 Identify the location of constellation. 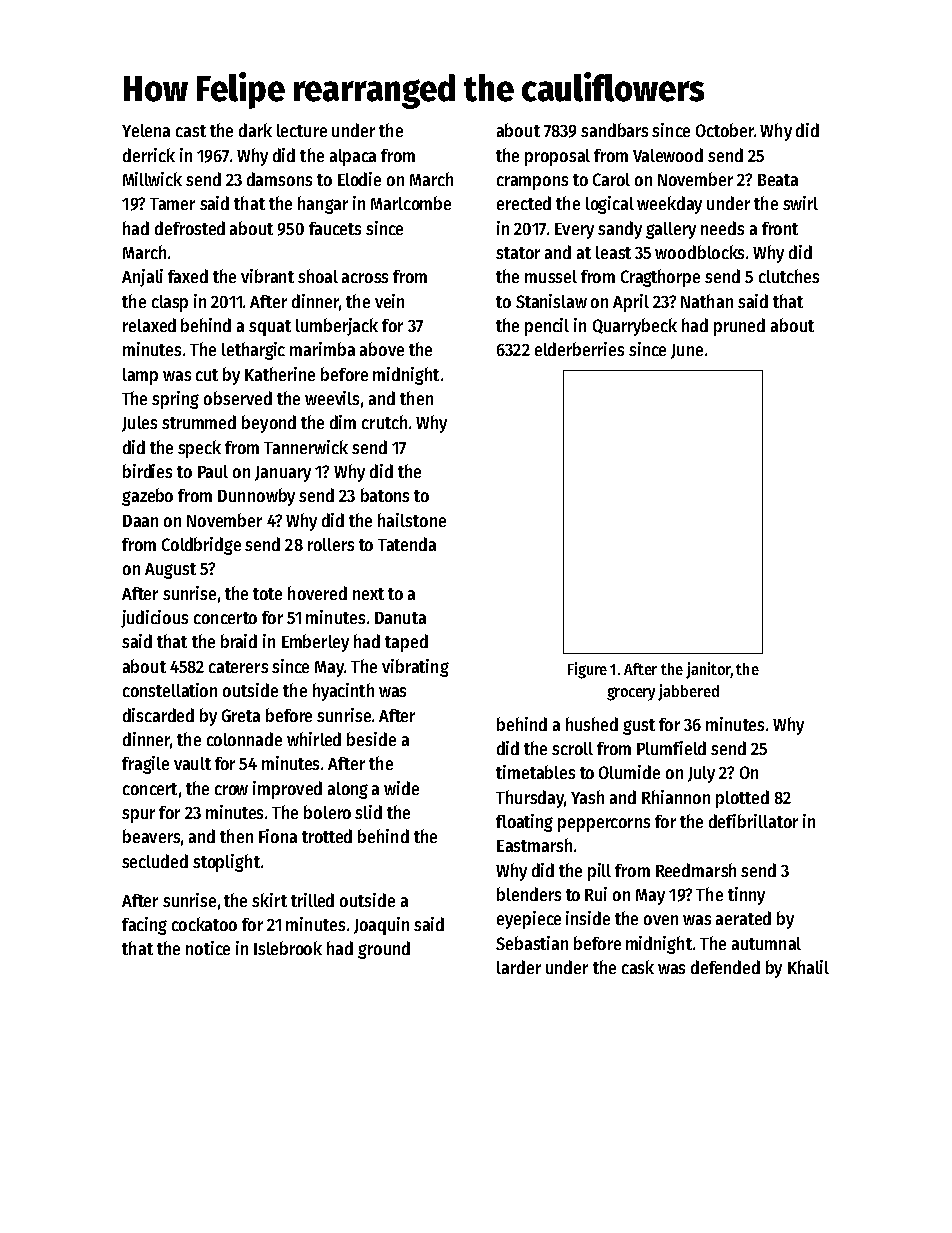
(170, 690).
